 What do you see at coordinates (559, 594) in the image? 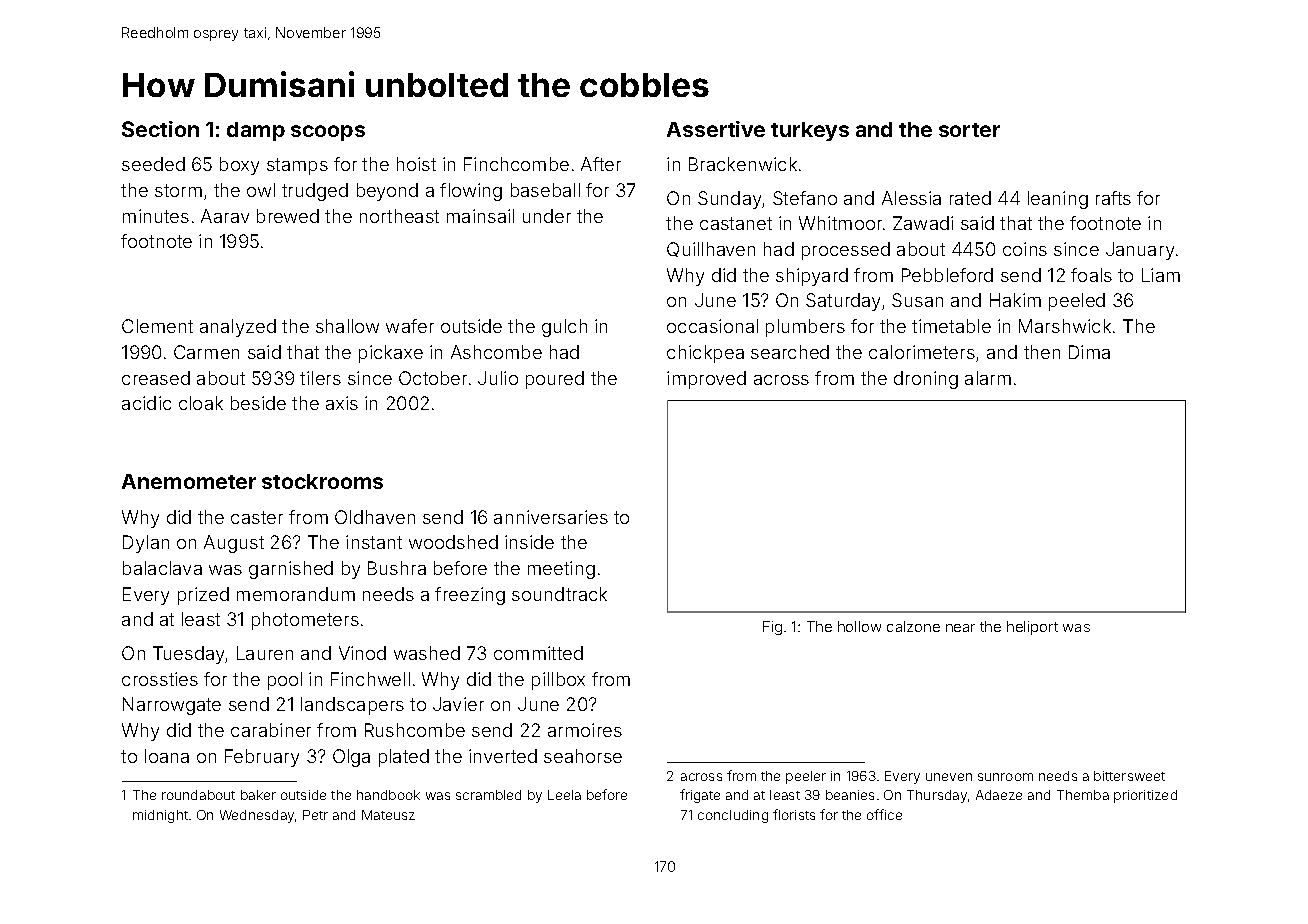
I see `soundtrack` at bounding box center [559, 594].
